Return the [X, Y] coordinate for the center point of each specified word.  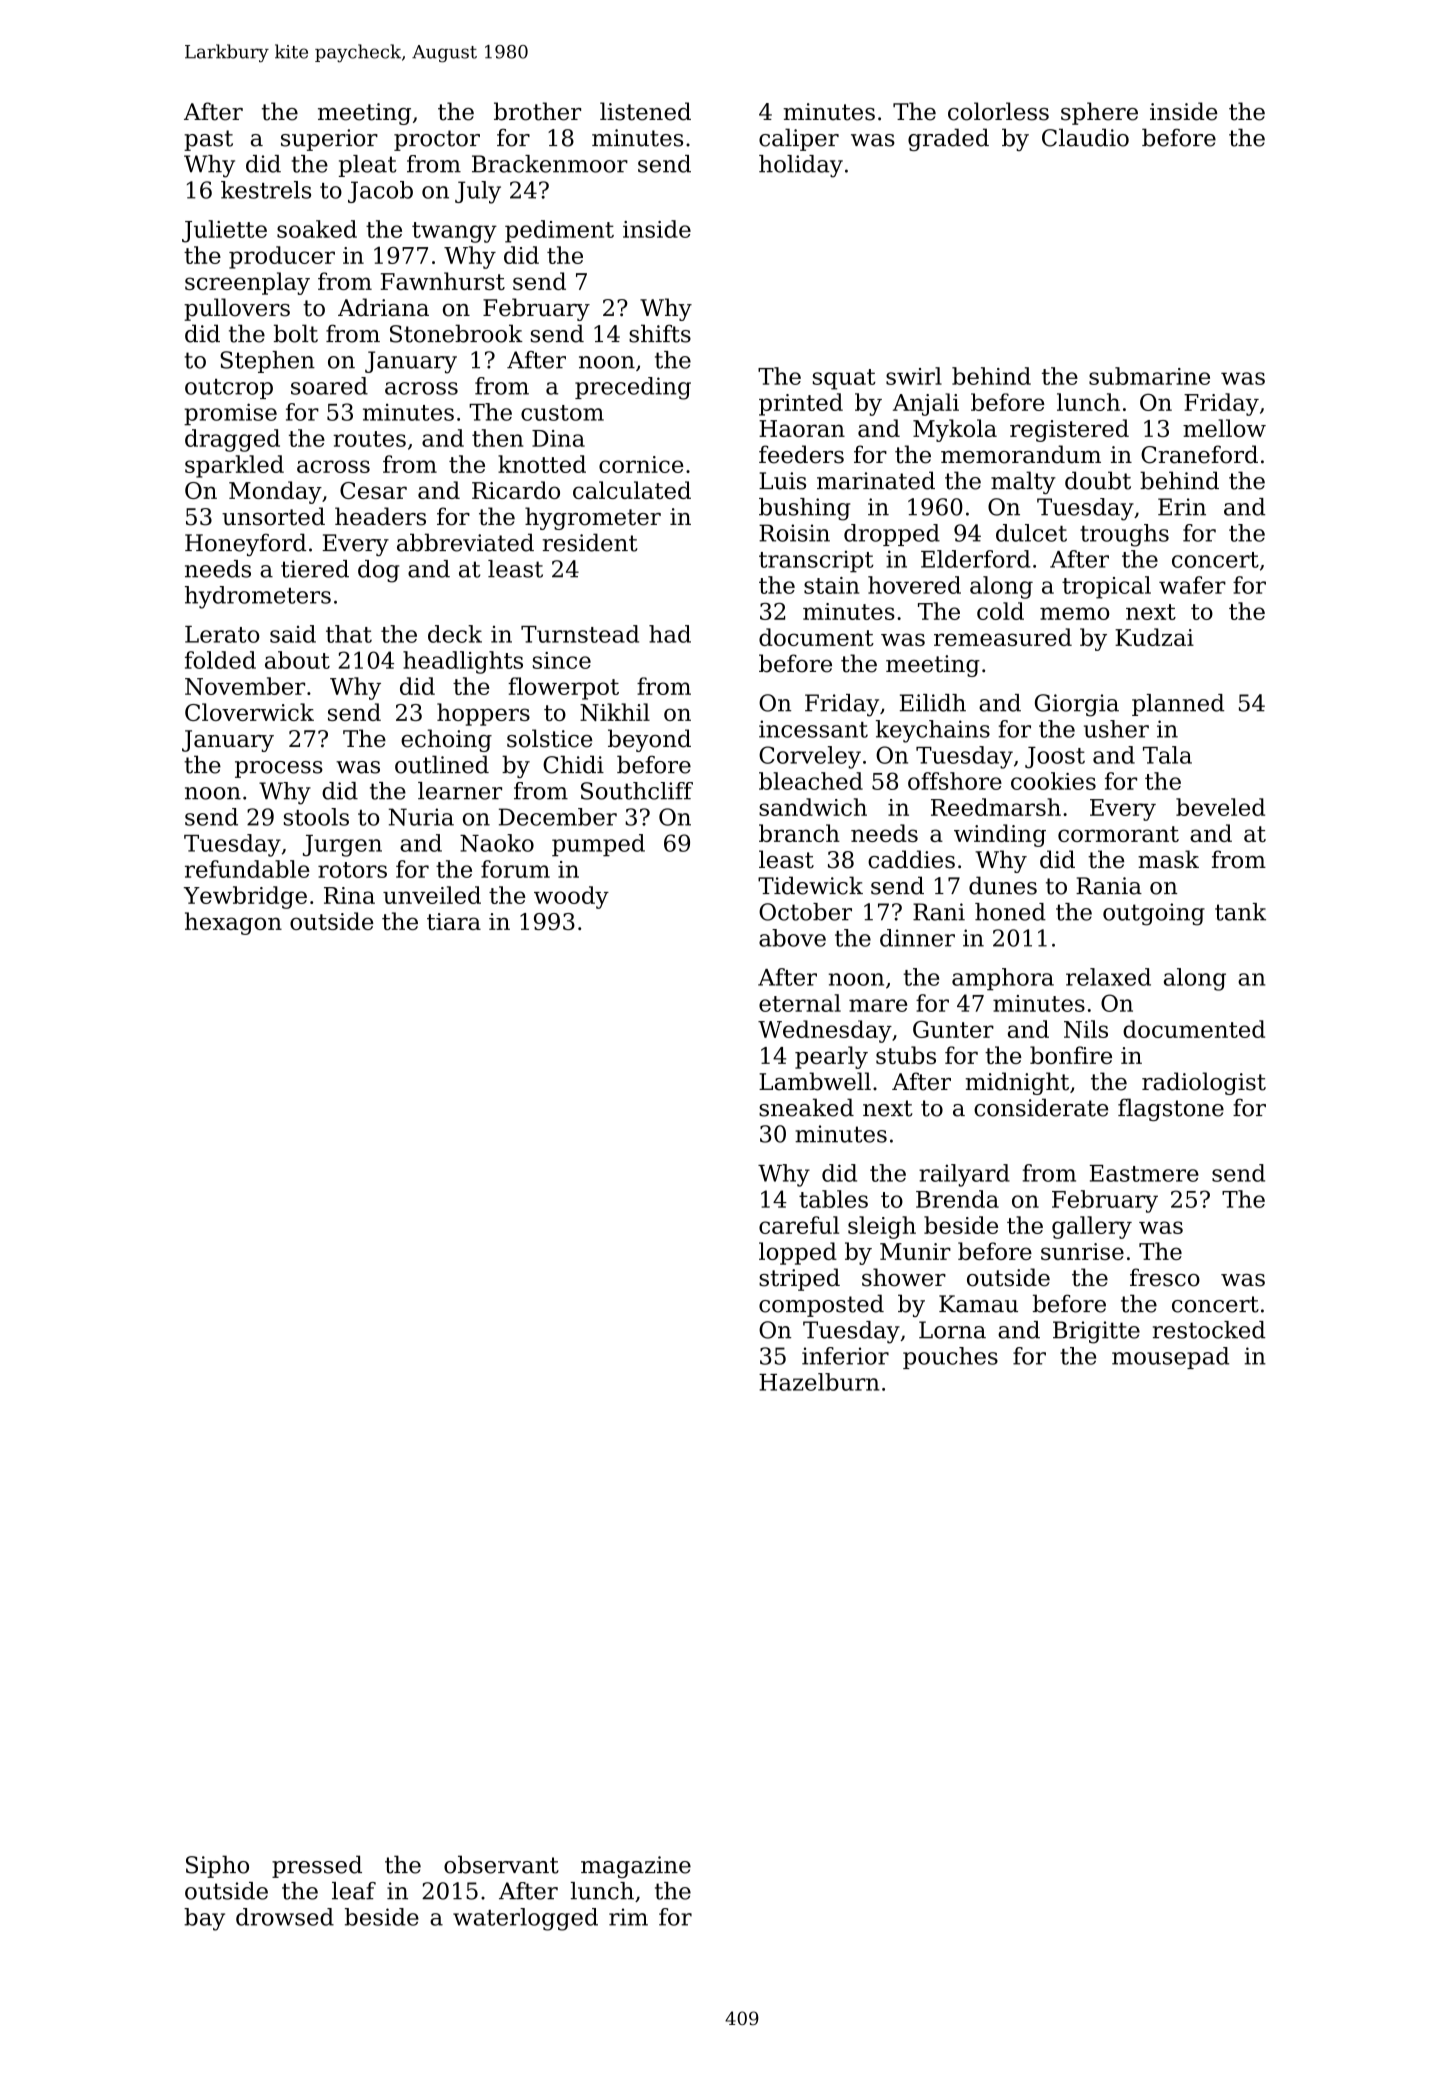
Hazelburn [819, 1382]
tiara [454, 921]
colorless [998, 111]
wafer [1192, 585]
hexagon [233, 923]
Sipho [217, 1866]
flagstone [1171, 1109]
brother [537, 111]
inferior [845, 1356]
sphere [1099, 113]
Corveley [810, 757]
